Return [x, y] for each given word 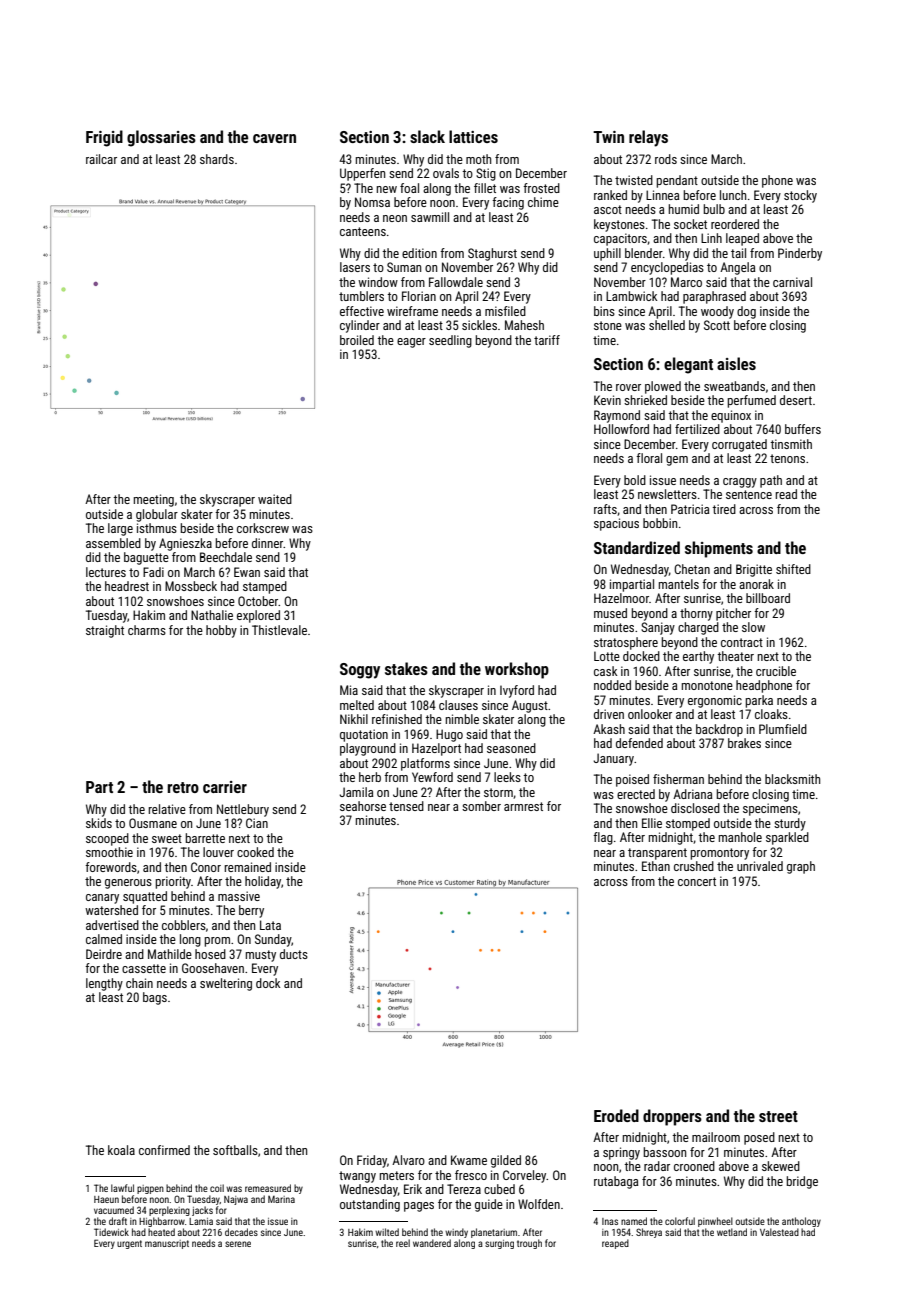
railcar [101, 159]
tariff [547, 340]
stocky [800, 196]
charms [147, 630]
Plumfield [783, 729]
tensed [406, 806]
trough [529, 1244]
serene [238, 1244]
